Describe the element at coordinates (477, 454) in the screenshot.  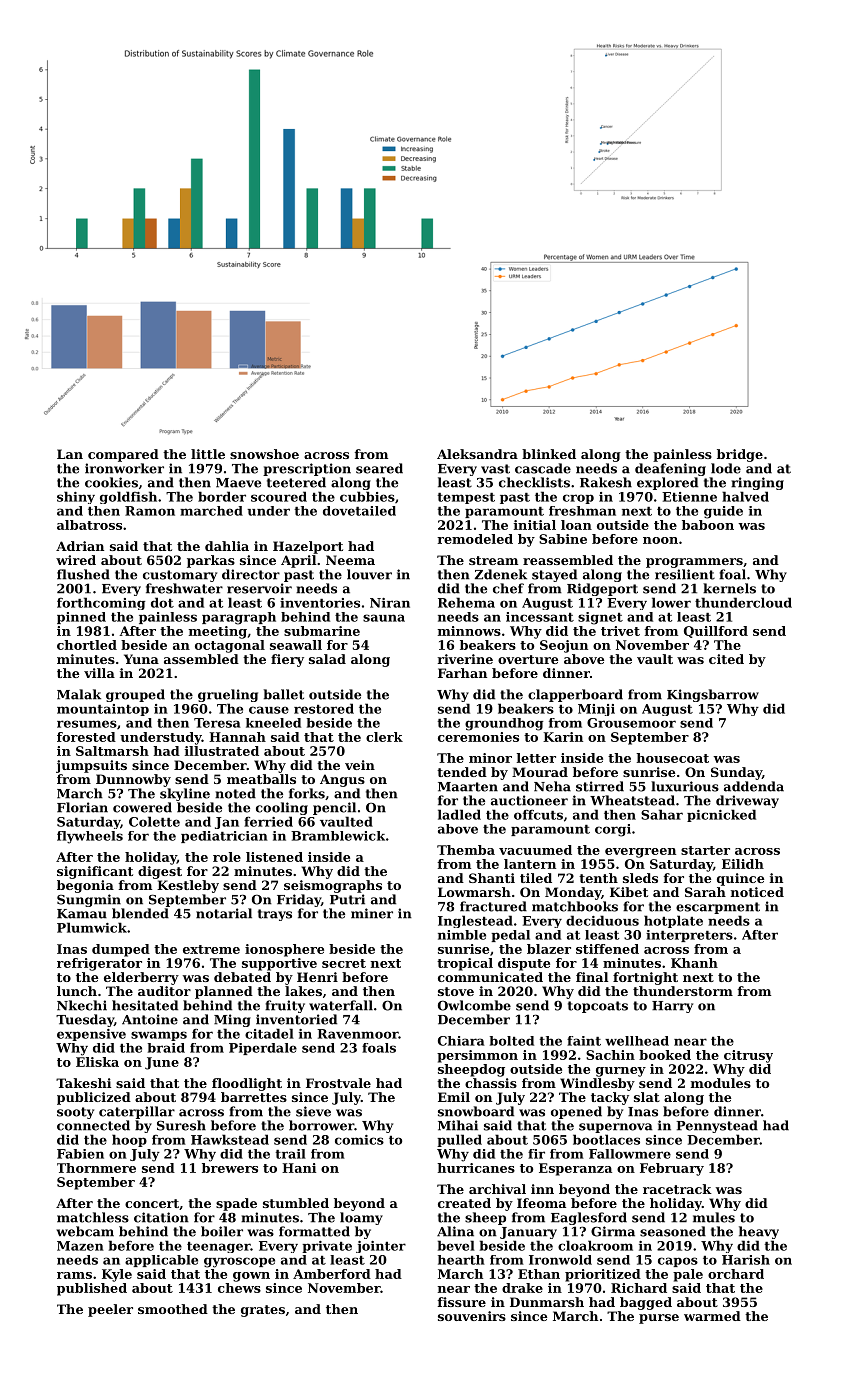
I see `Aleksandra` at that location.
